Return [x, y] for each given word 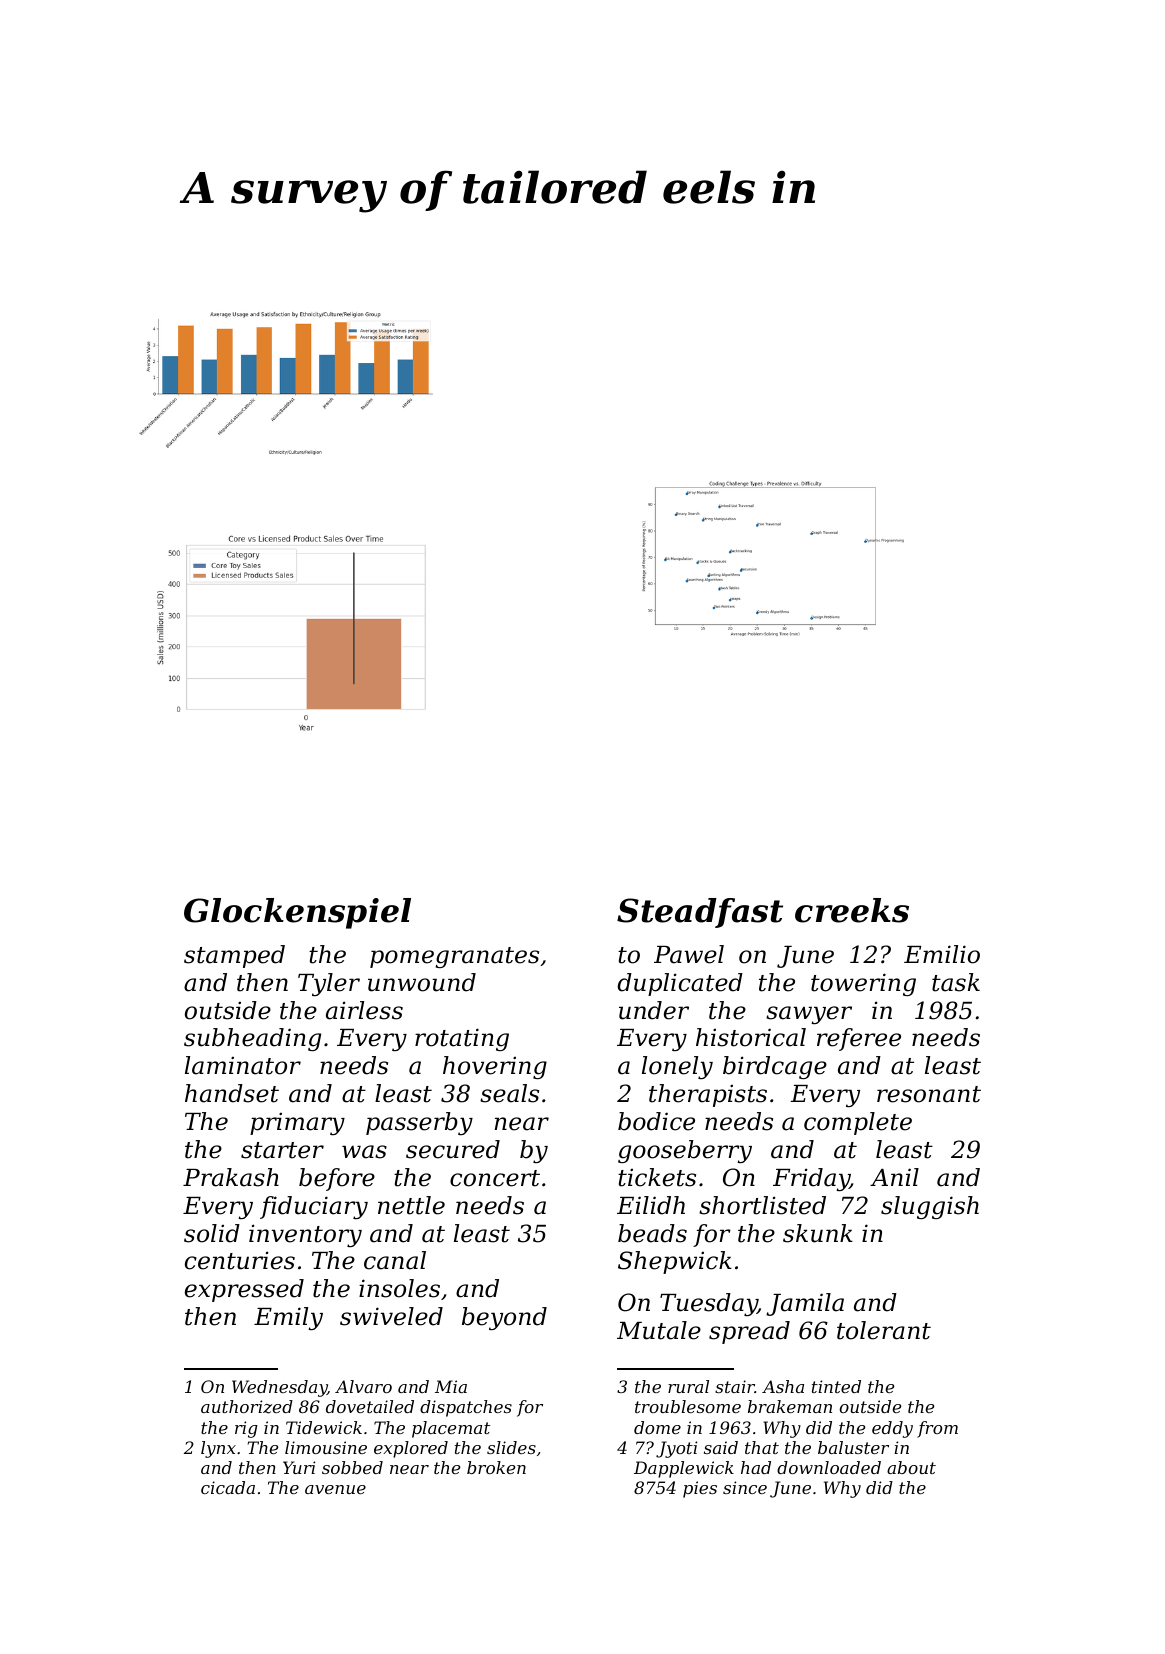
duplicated [680, 984]
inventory [305, 1235]
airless [364, 1010]
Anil [894, 1177]
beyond [504, 1318]
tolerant [884, 1330]
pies [700, 1489]
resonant [929, 1094]
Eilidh [651, 1205]
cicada [228, 1487]
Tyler [329, 984]
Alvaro [363, 1386]
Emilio [942, 954]
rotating [462, 1039]
